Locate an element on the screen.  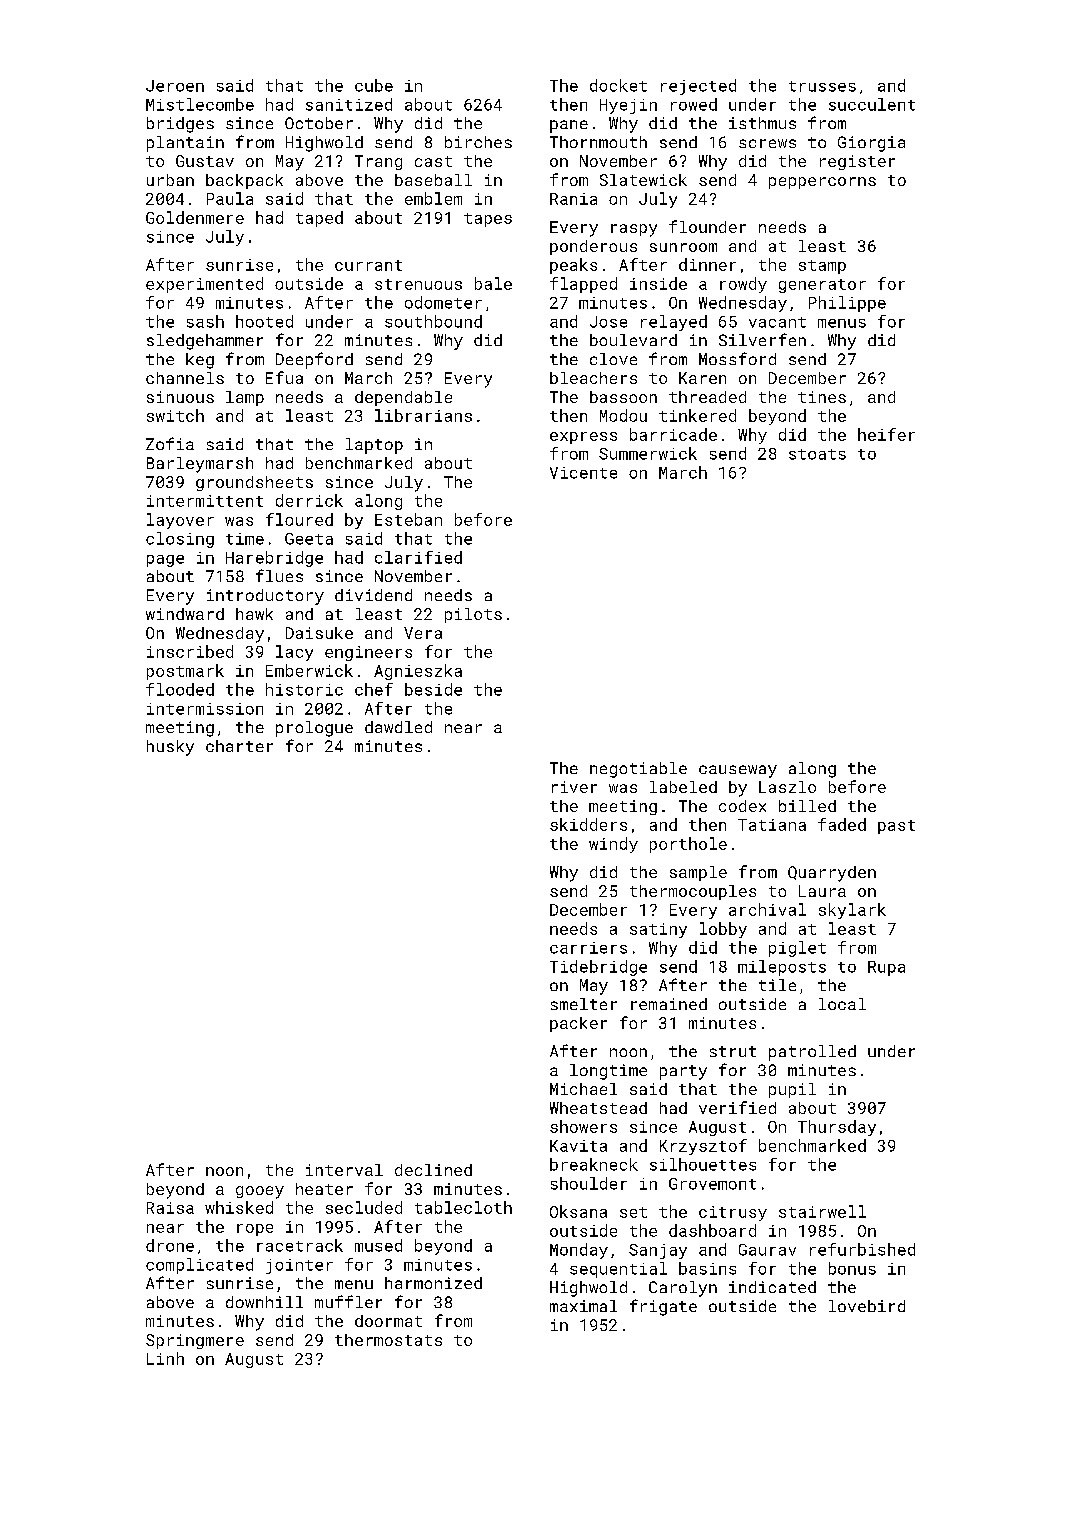
doormat is located at coordinates (388, 1321).
